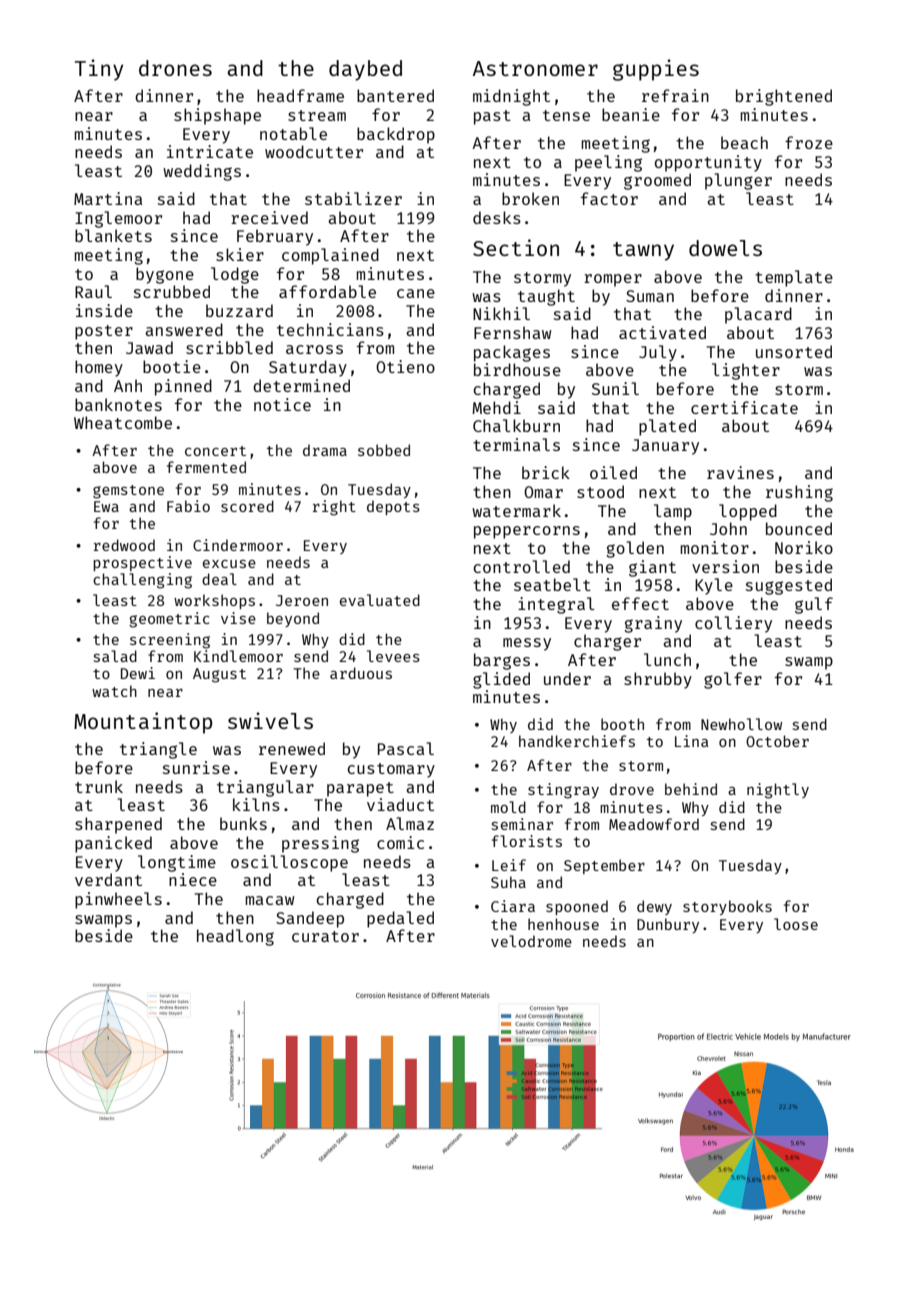  What do you see at coordinates (99, 786) in the screenshot?
I see `trunk` at bounding box center [99, 786].
